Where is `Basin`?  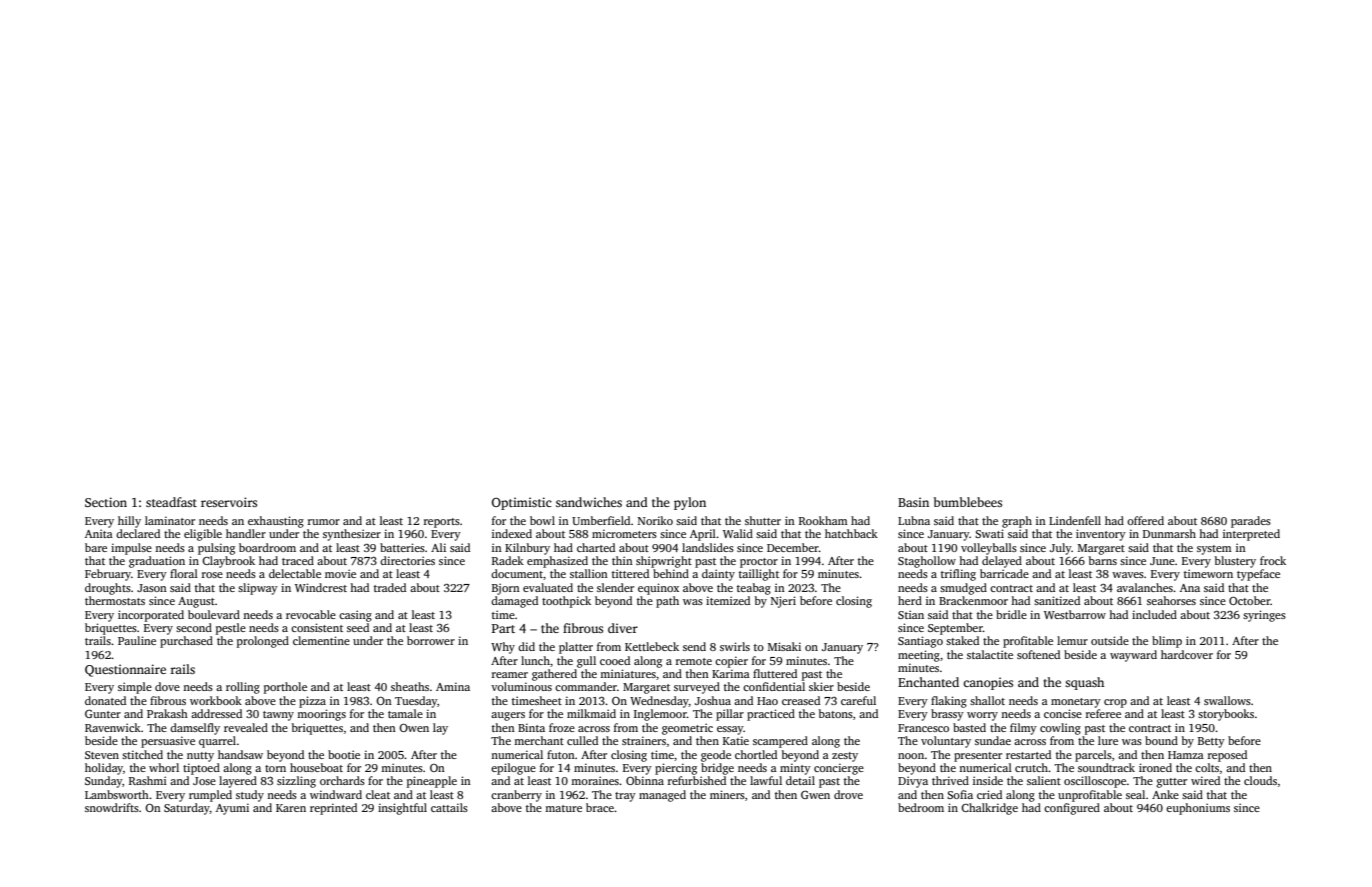
Basin is located at coordinates (913, 502).
